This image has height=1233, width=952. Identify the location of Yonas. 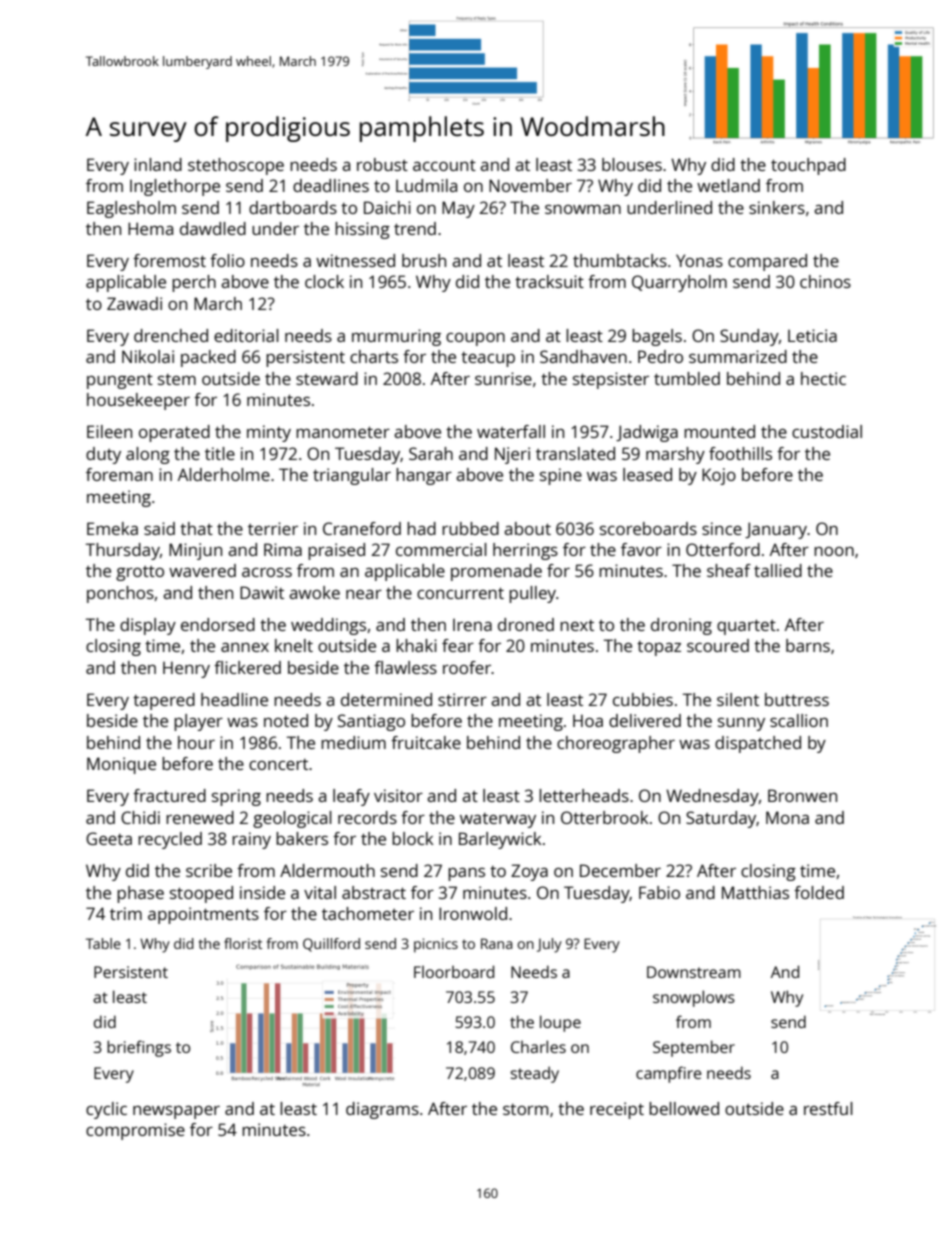
(699, 260).
